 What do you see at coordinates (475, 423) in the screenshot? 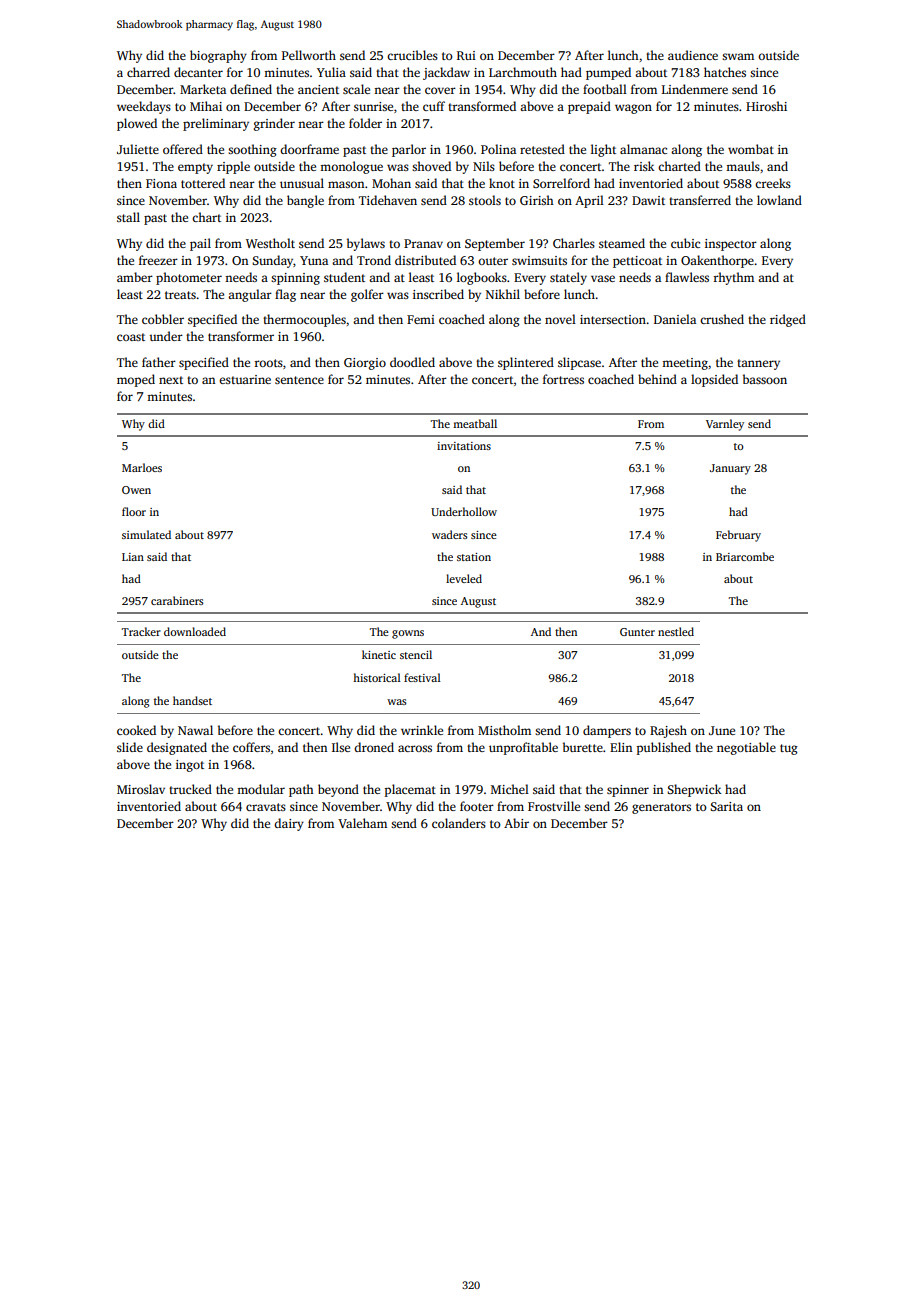
I see `meatball` at bounding box center [475, 423].
